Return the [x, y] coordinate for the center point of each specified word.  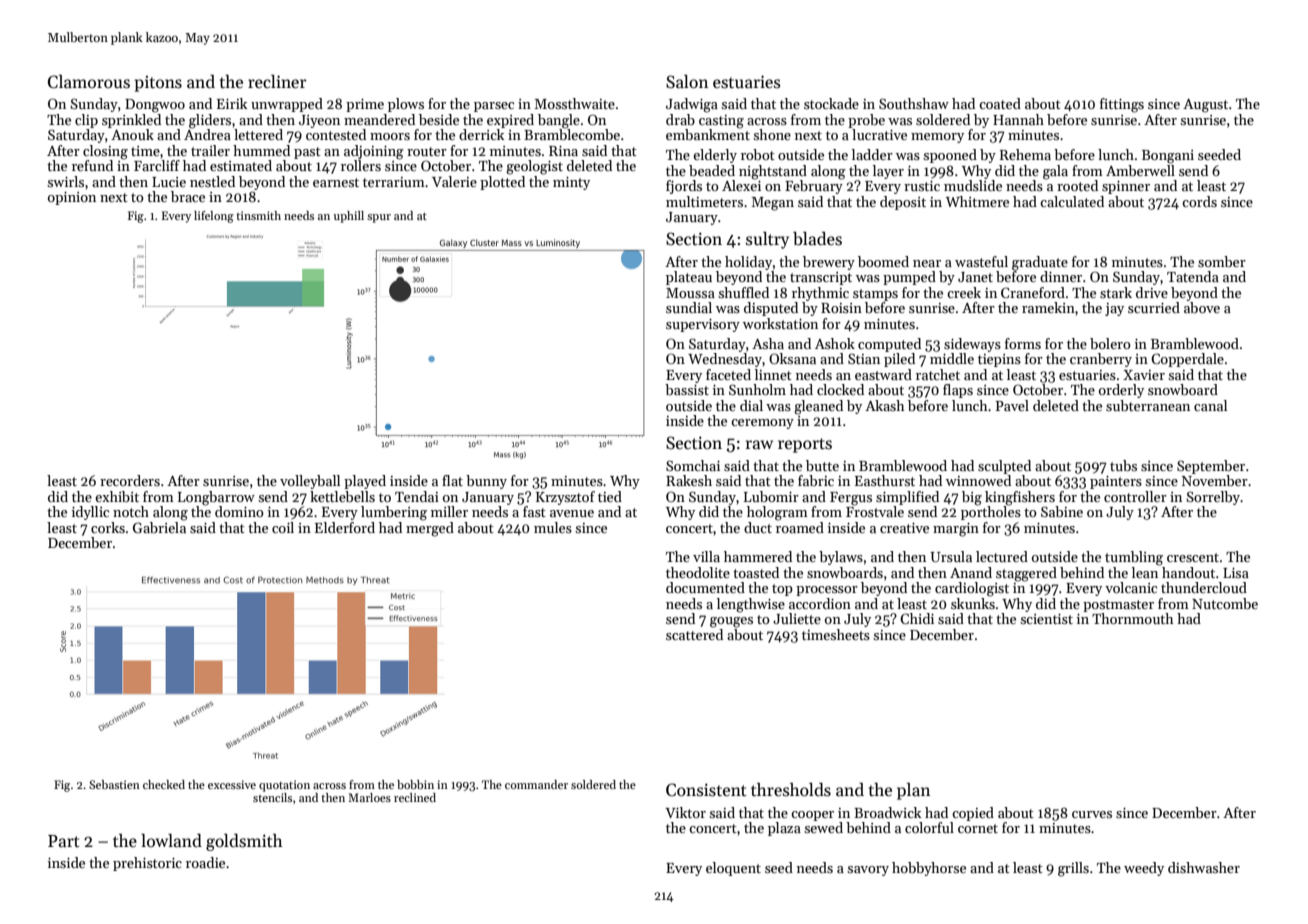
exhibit [117, 496]
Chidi [917, 618]
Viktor [685, 812]
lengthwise [751, 605]
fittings [1122, 105]
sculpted [1004, 467]
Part [64, 841]
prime [365, 105]
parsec [494, 107]
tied [610, 496]
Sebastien [114, 784]
